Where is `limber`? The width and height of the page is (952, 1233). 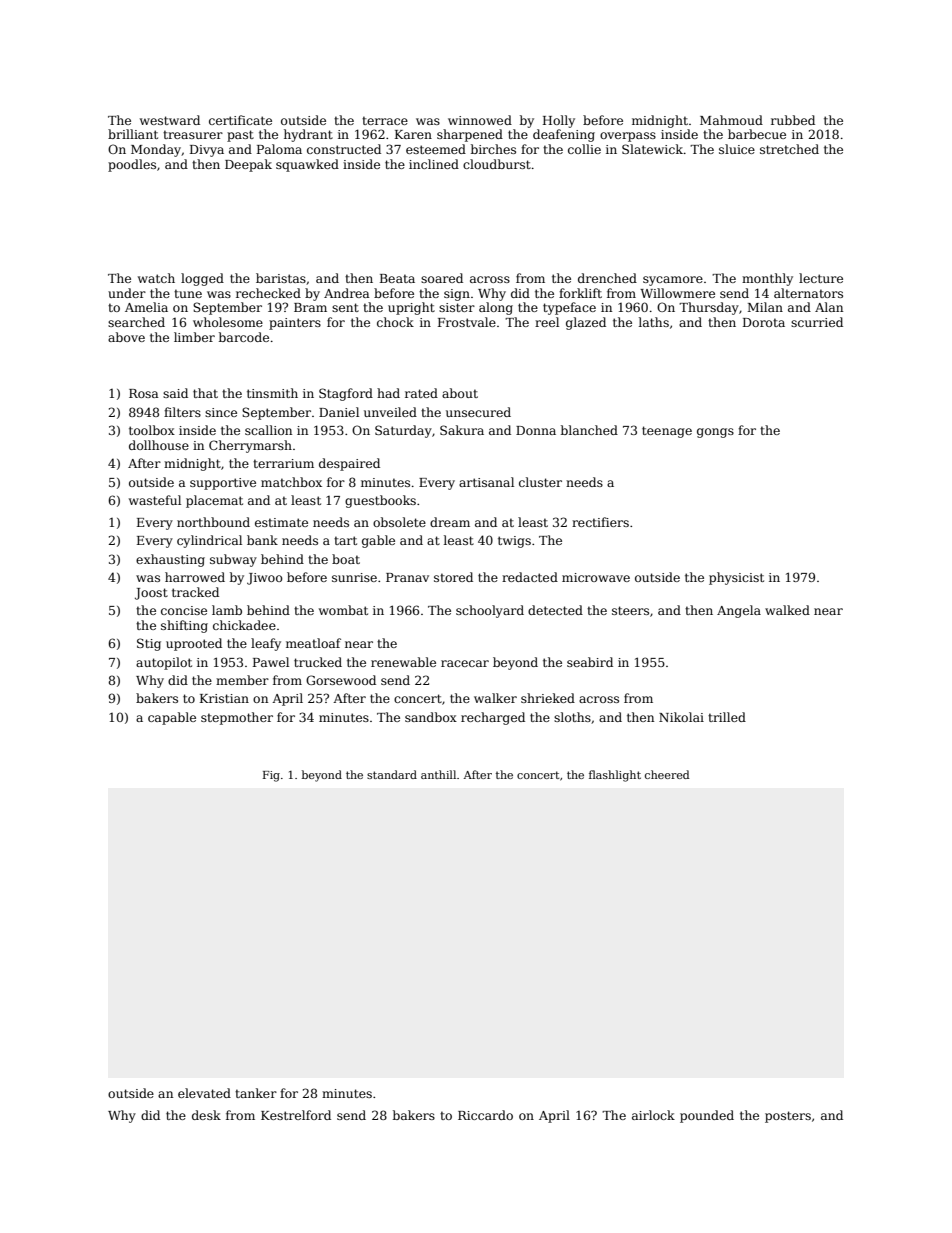 limber is located at coordinates (194, 337).
